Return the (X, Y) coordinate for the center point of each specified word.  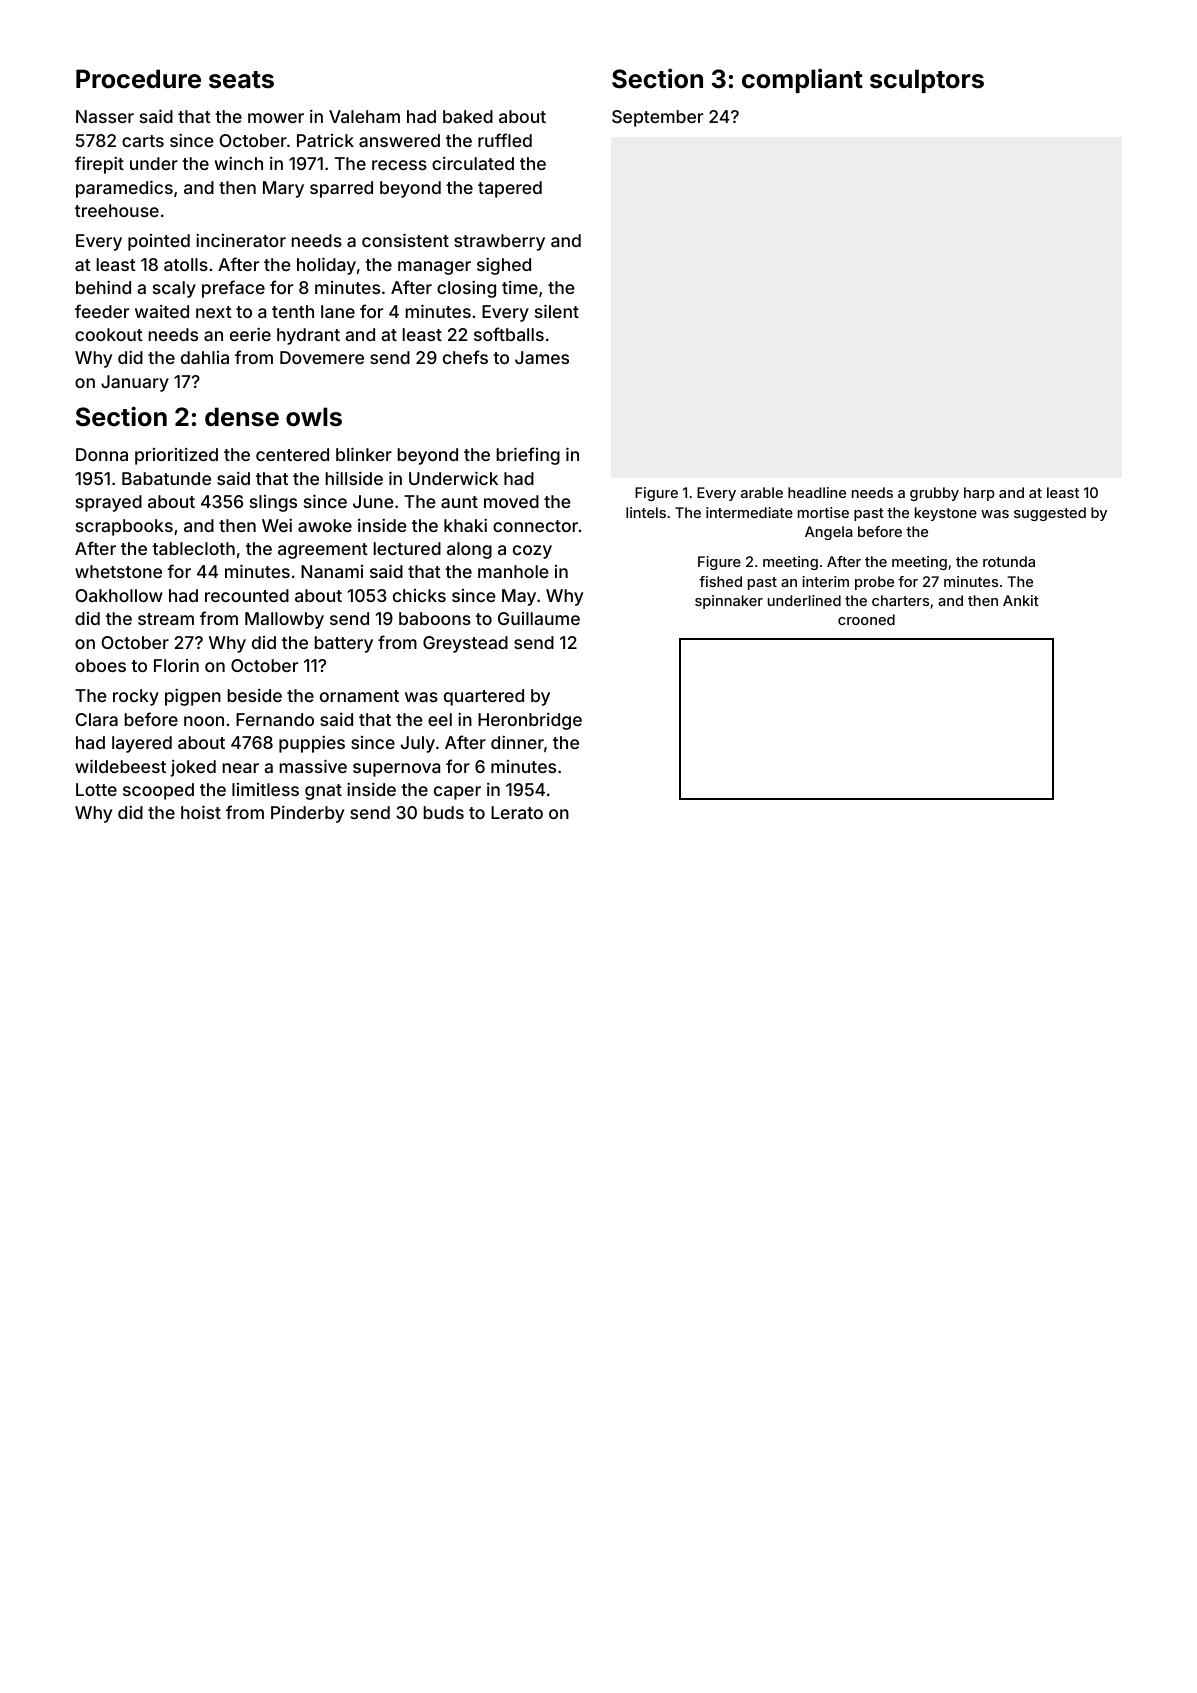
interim (825, 581)
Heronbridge (530, 721)
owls (314, 417)
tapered (510, 189)
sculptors (927, 81)
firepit (99, 165)
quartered (484, 697)
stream (166, 619)
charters (900, 600)
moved (511, 501)
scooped (158, 791)
